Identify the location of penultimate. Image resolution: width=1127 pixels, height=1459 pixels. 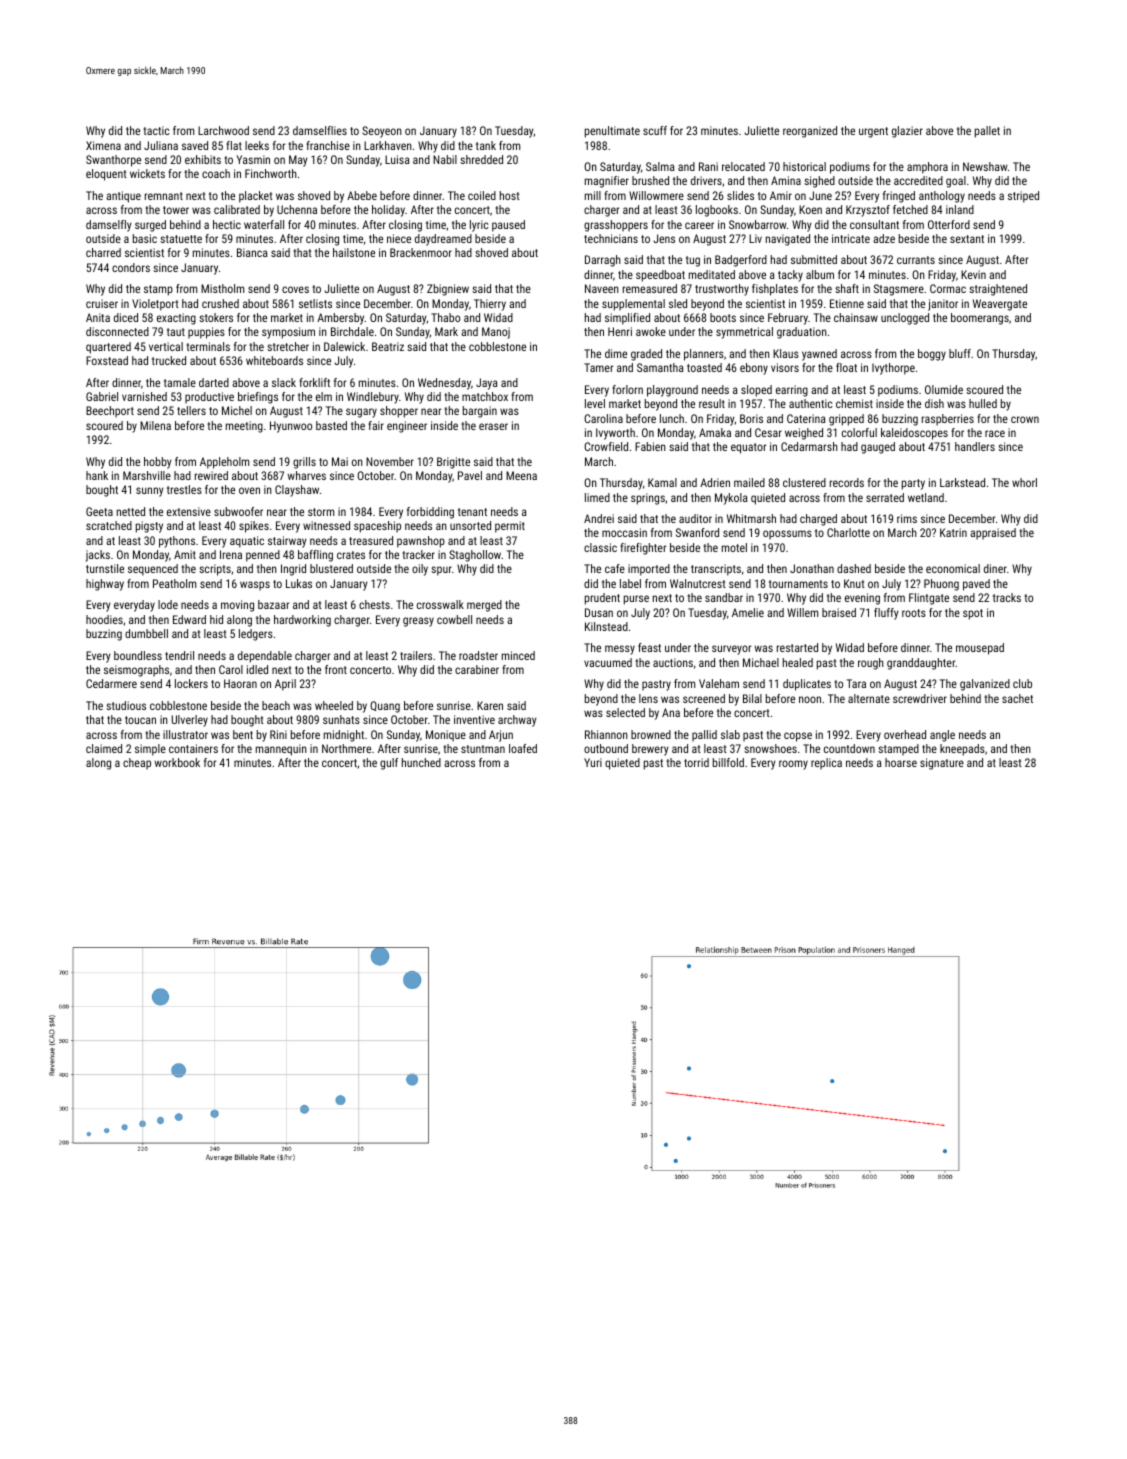
(612, 132).
